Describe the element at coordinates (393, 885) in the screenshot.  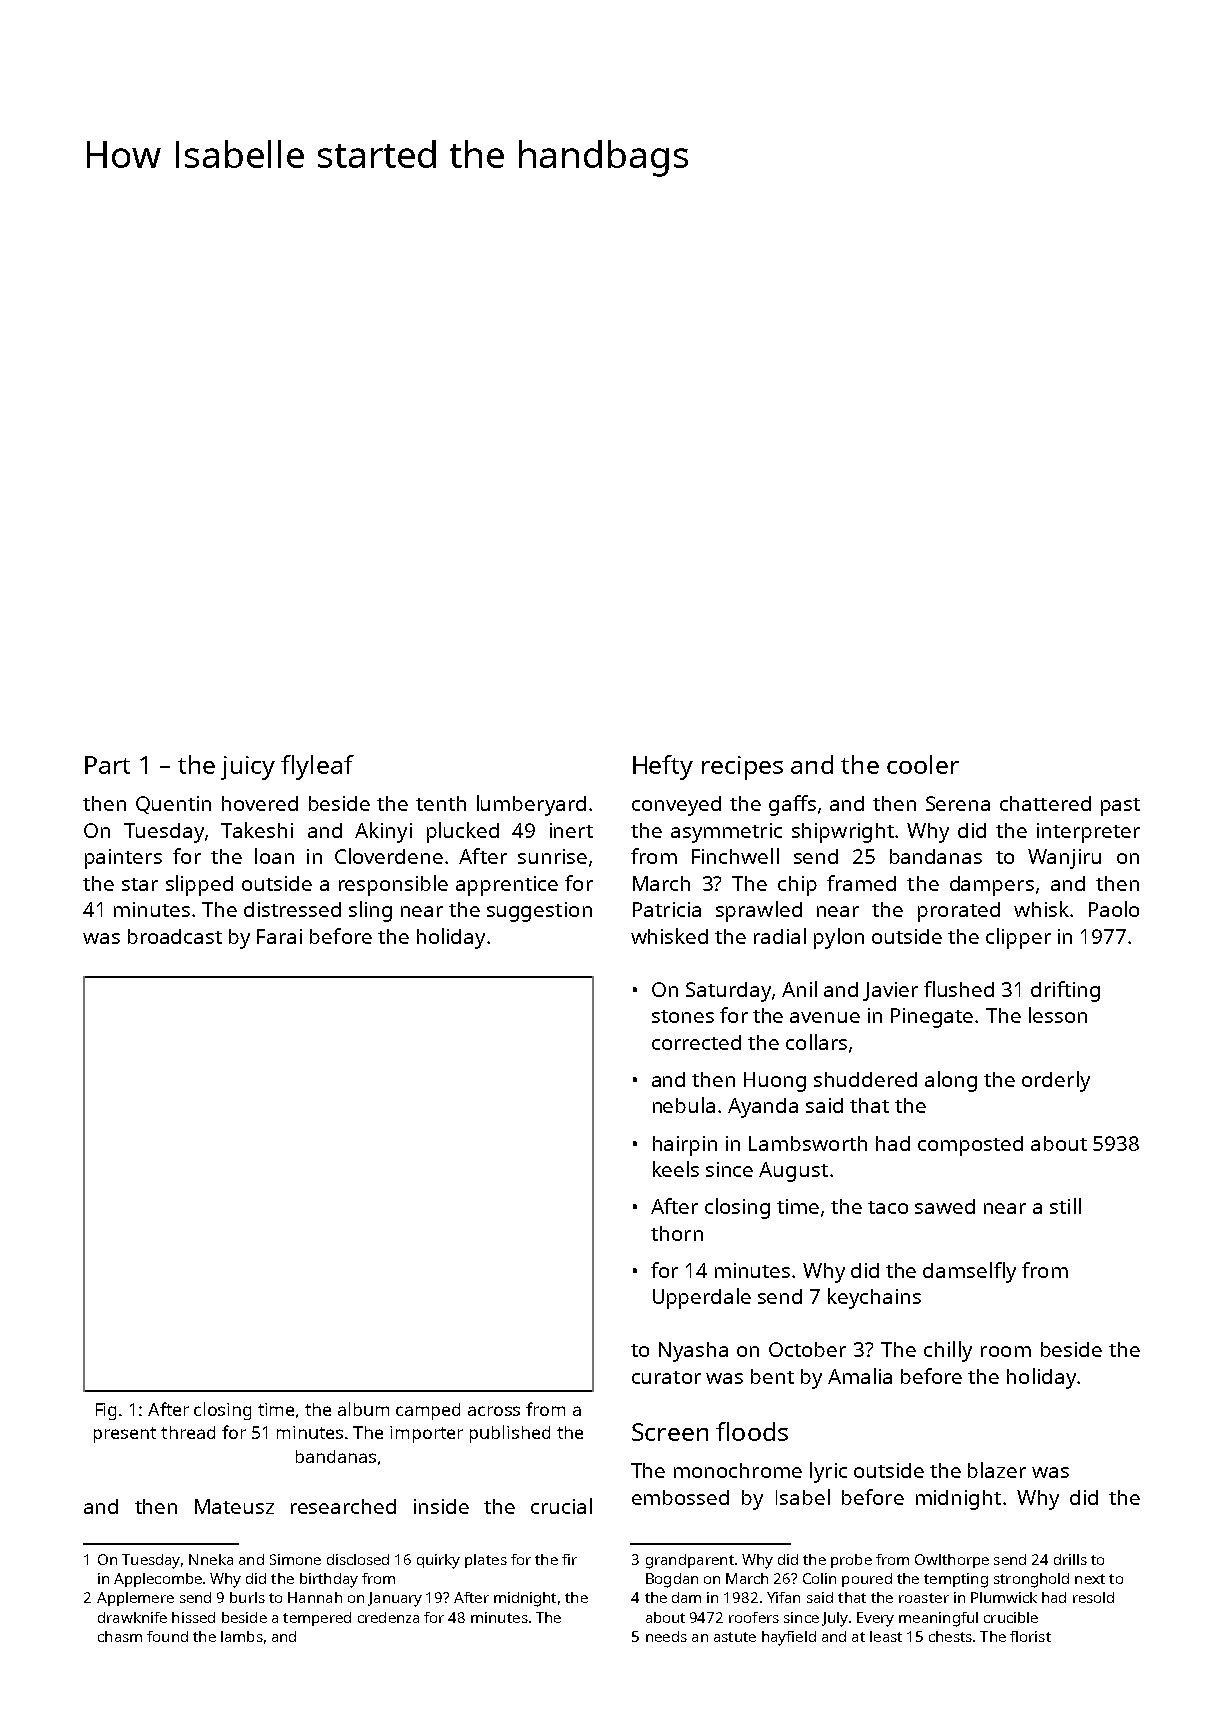
I see `responsible` at that location.
